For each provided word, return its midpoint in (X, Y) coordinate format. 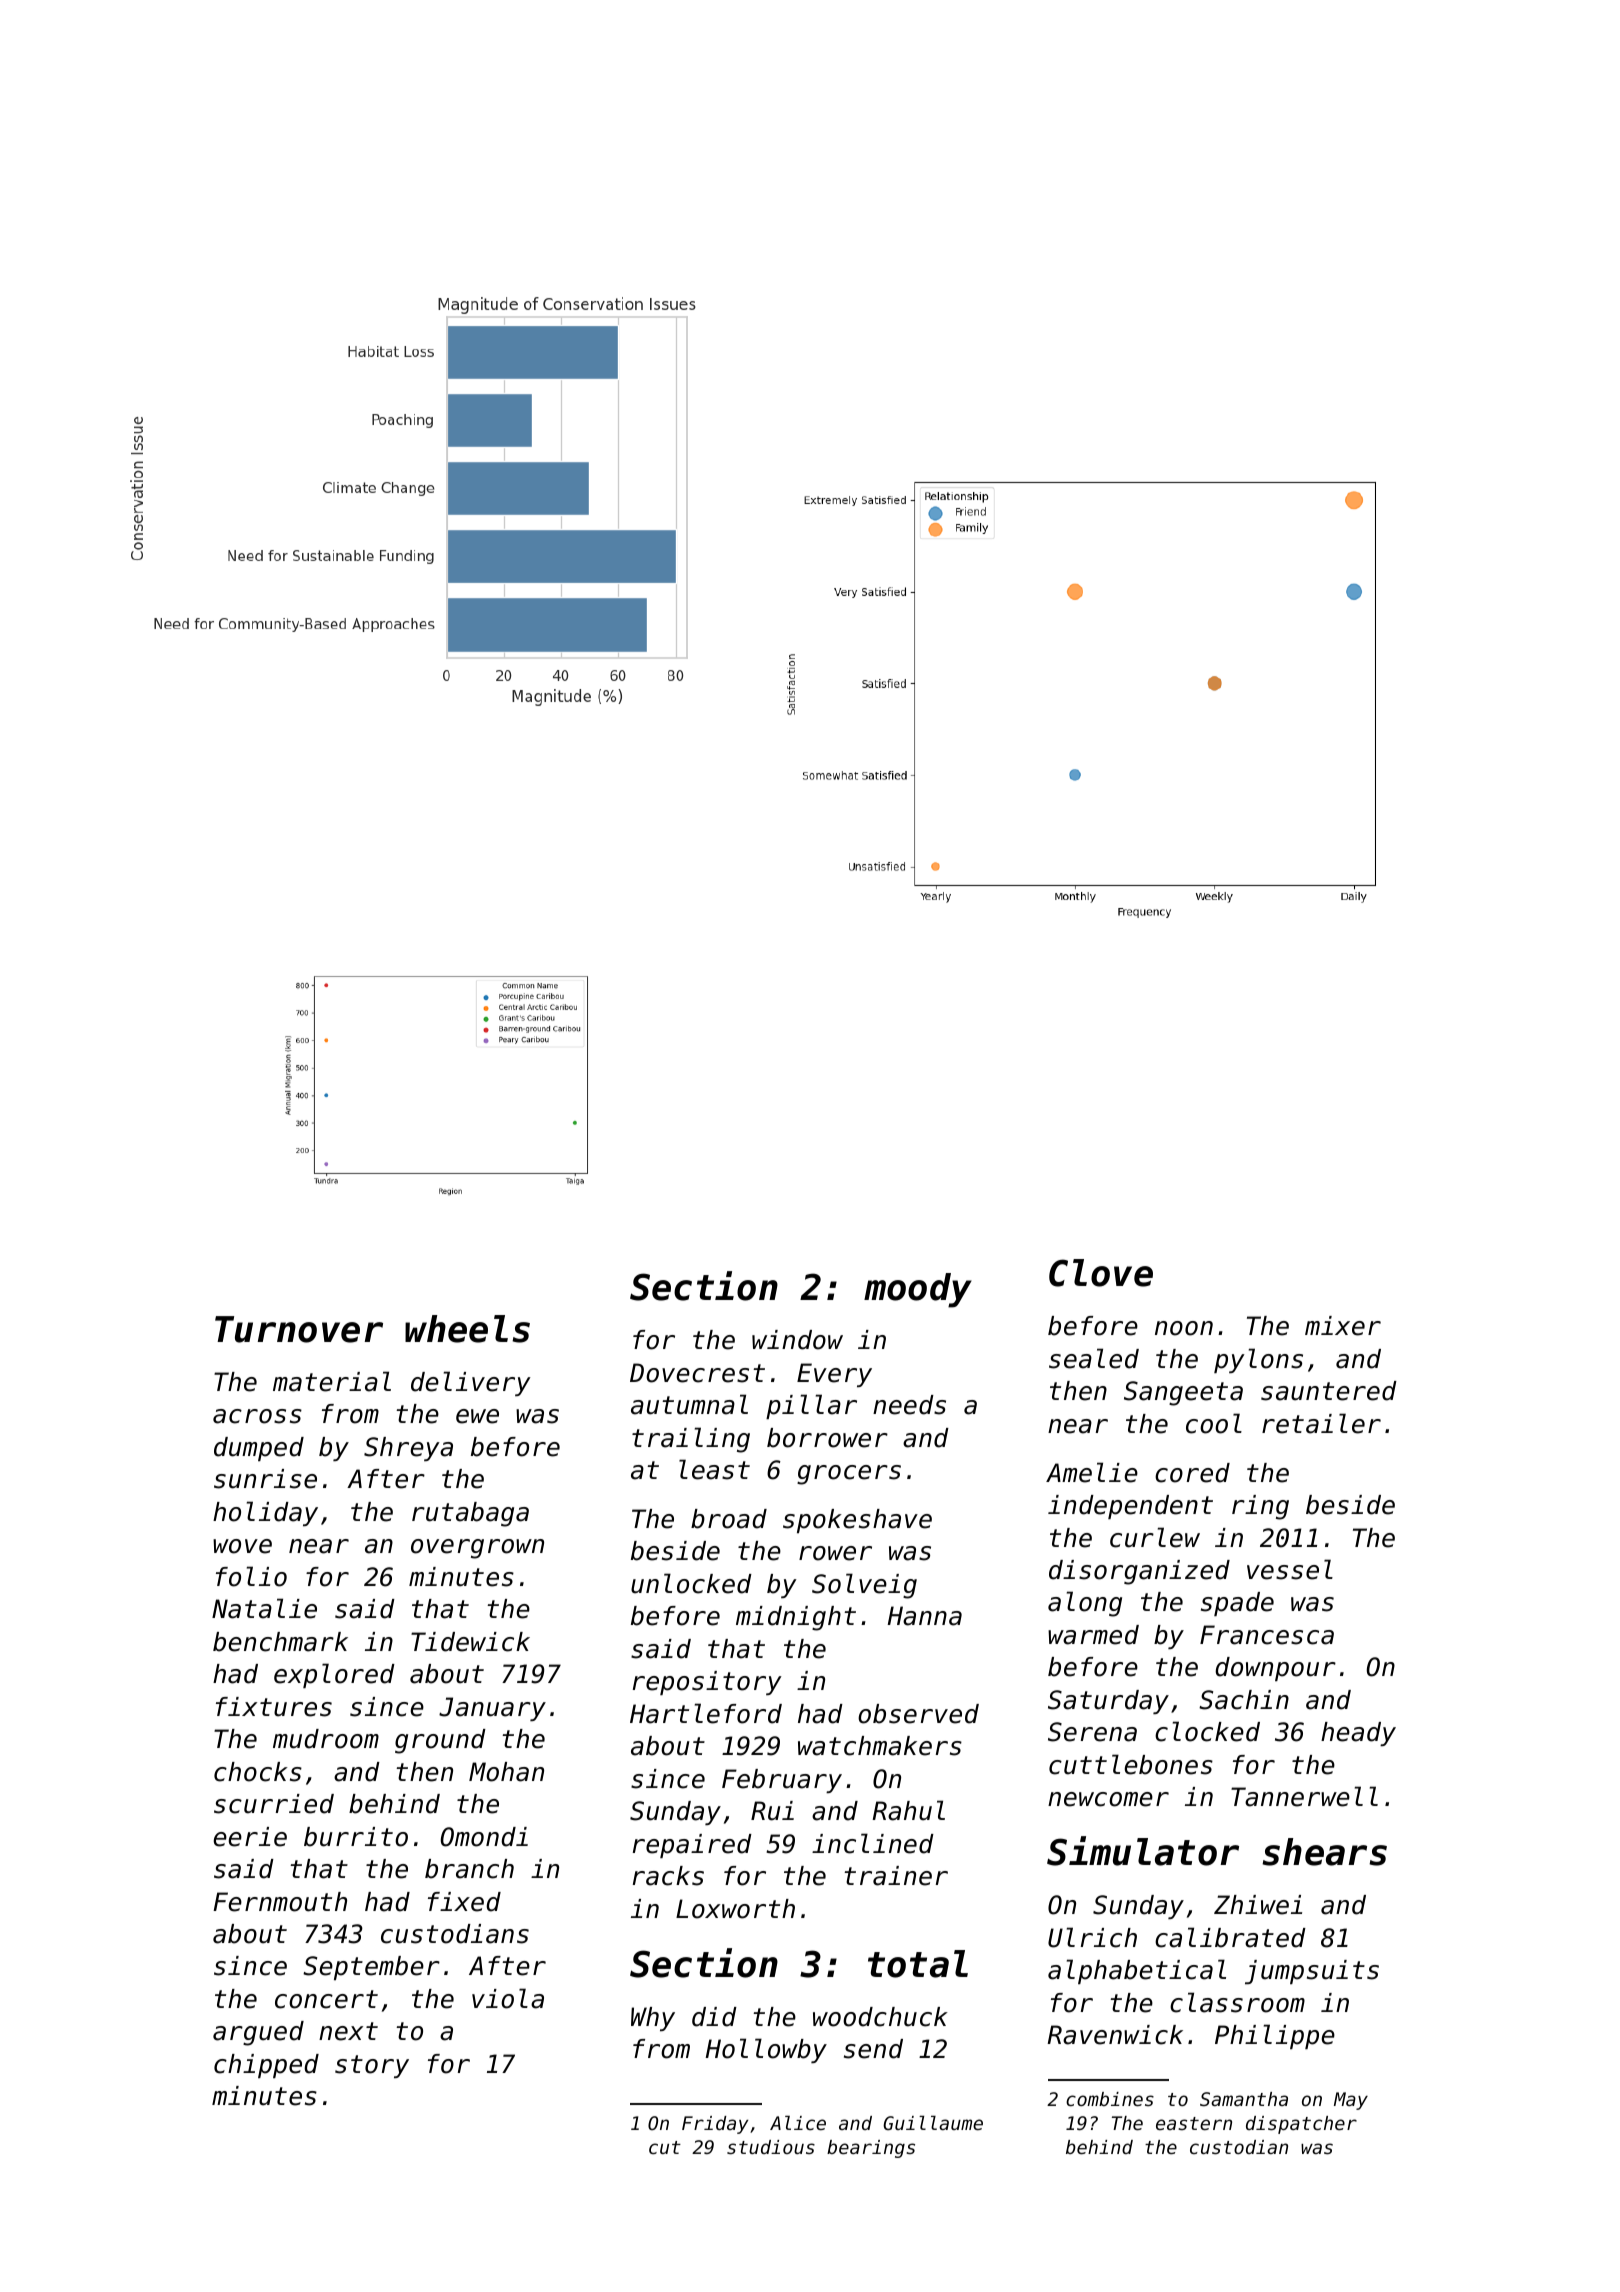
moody (918, 1290)
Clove (1101, 1273)
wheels (467, 1329)
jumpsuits (1312, 1972)
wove (242, 1546)
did (714, 2017)
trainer (896, 1876)
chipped (266, 2066)
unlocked (691, 1583)
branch (469, 1869)
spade (1237, 1604)
